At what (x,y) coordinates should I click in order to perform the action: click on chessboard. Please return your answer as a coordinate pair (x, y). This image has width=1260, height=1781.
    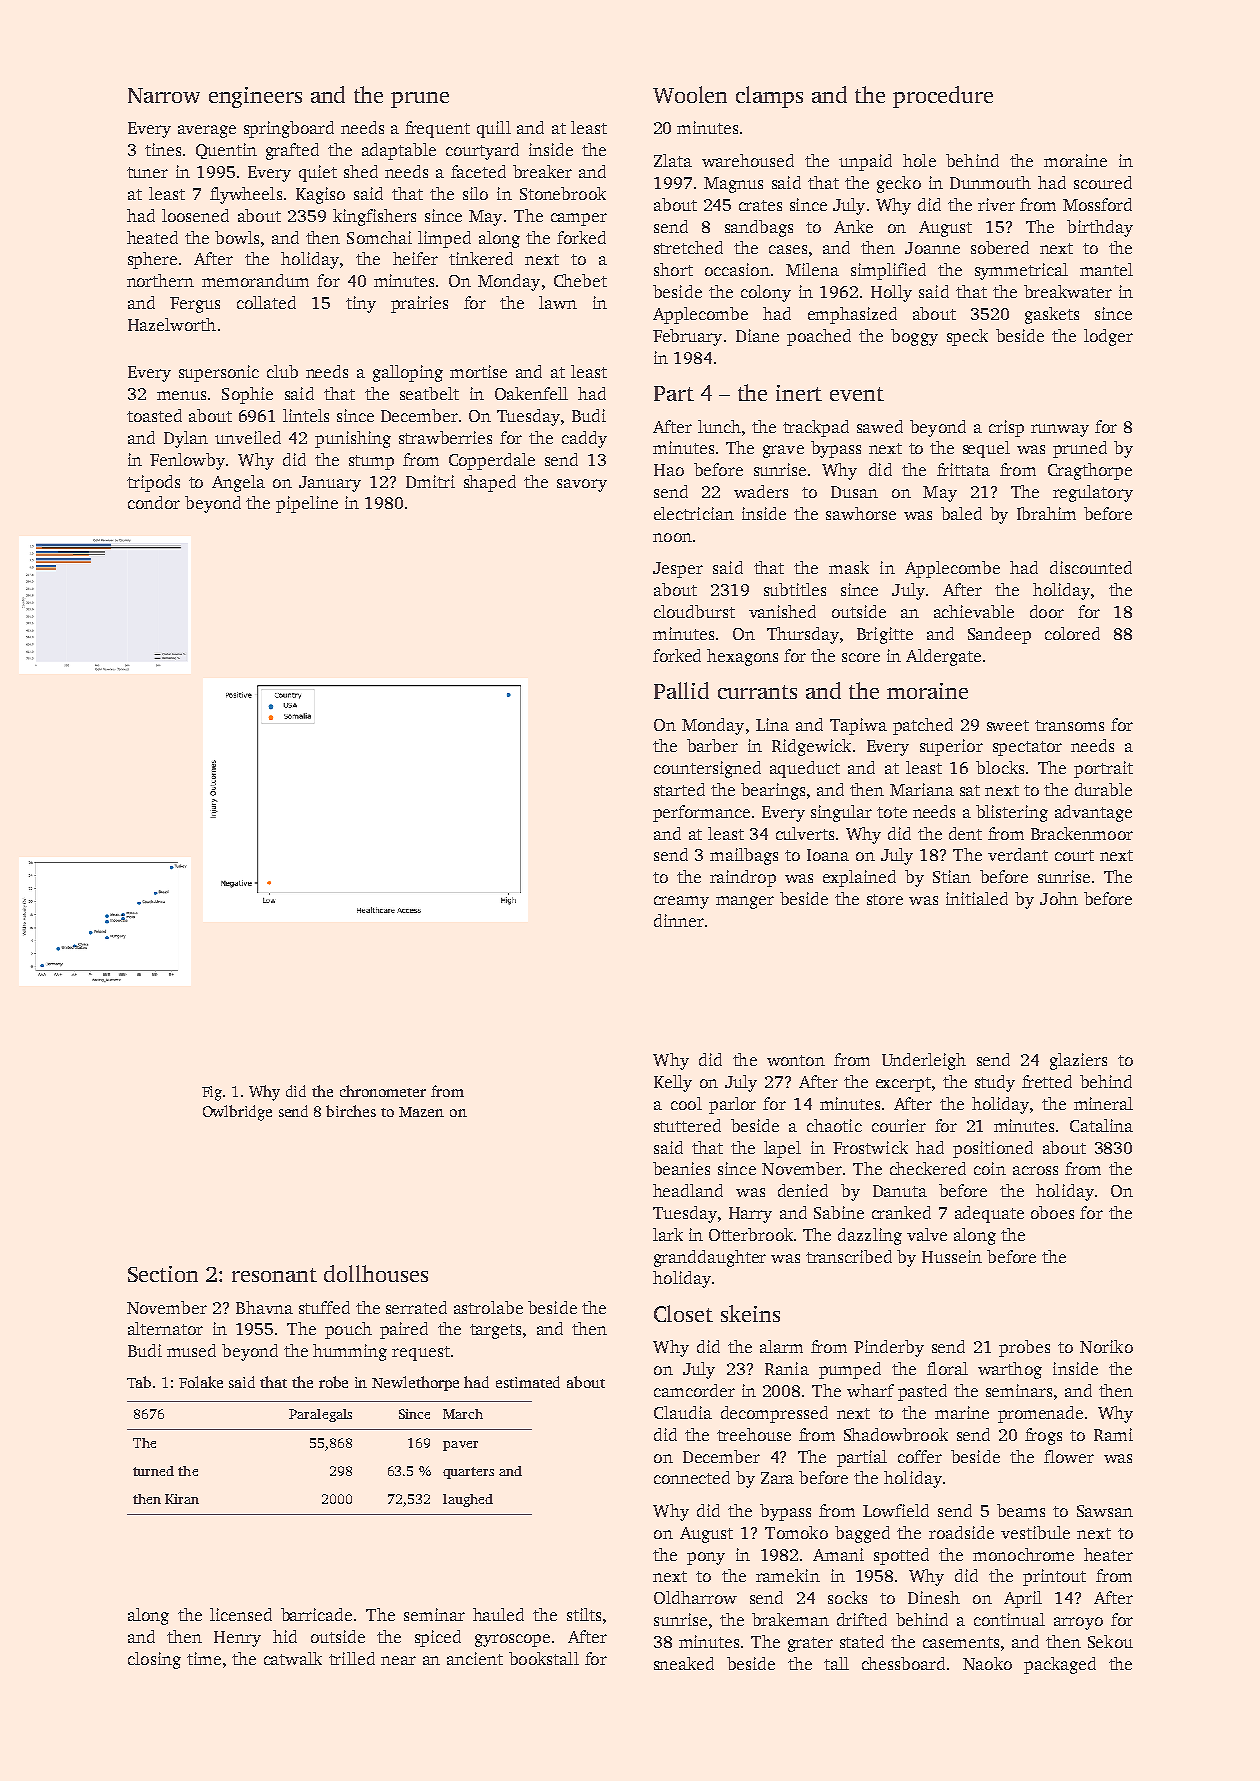
    Looking at the image, I should click on (903, 1663).
